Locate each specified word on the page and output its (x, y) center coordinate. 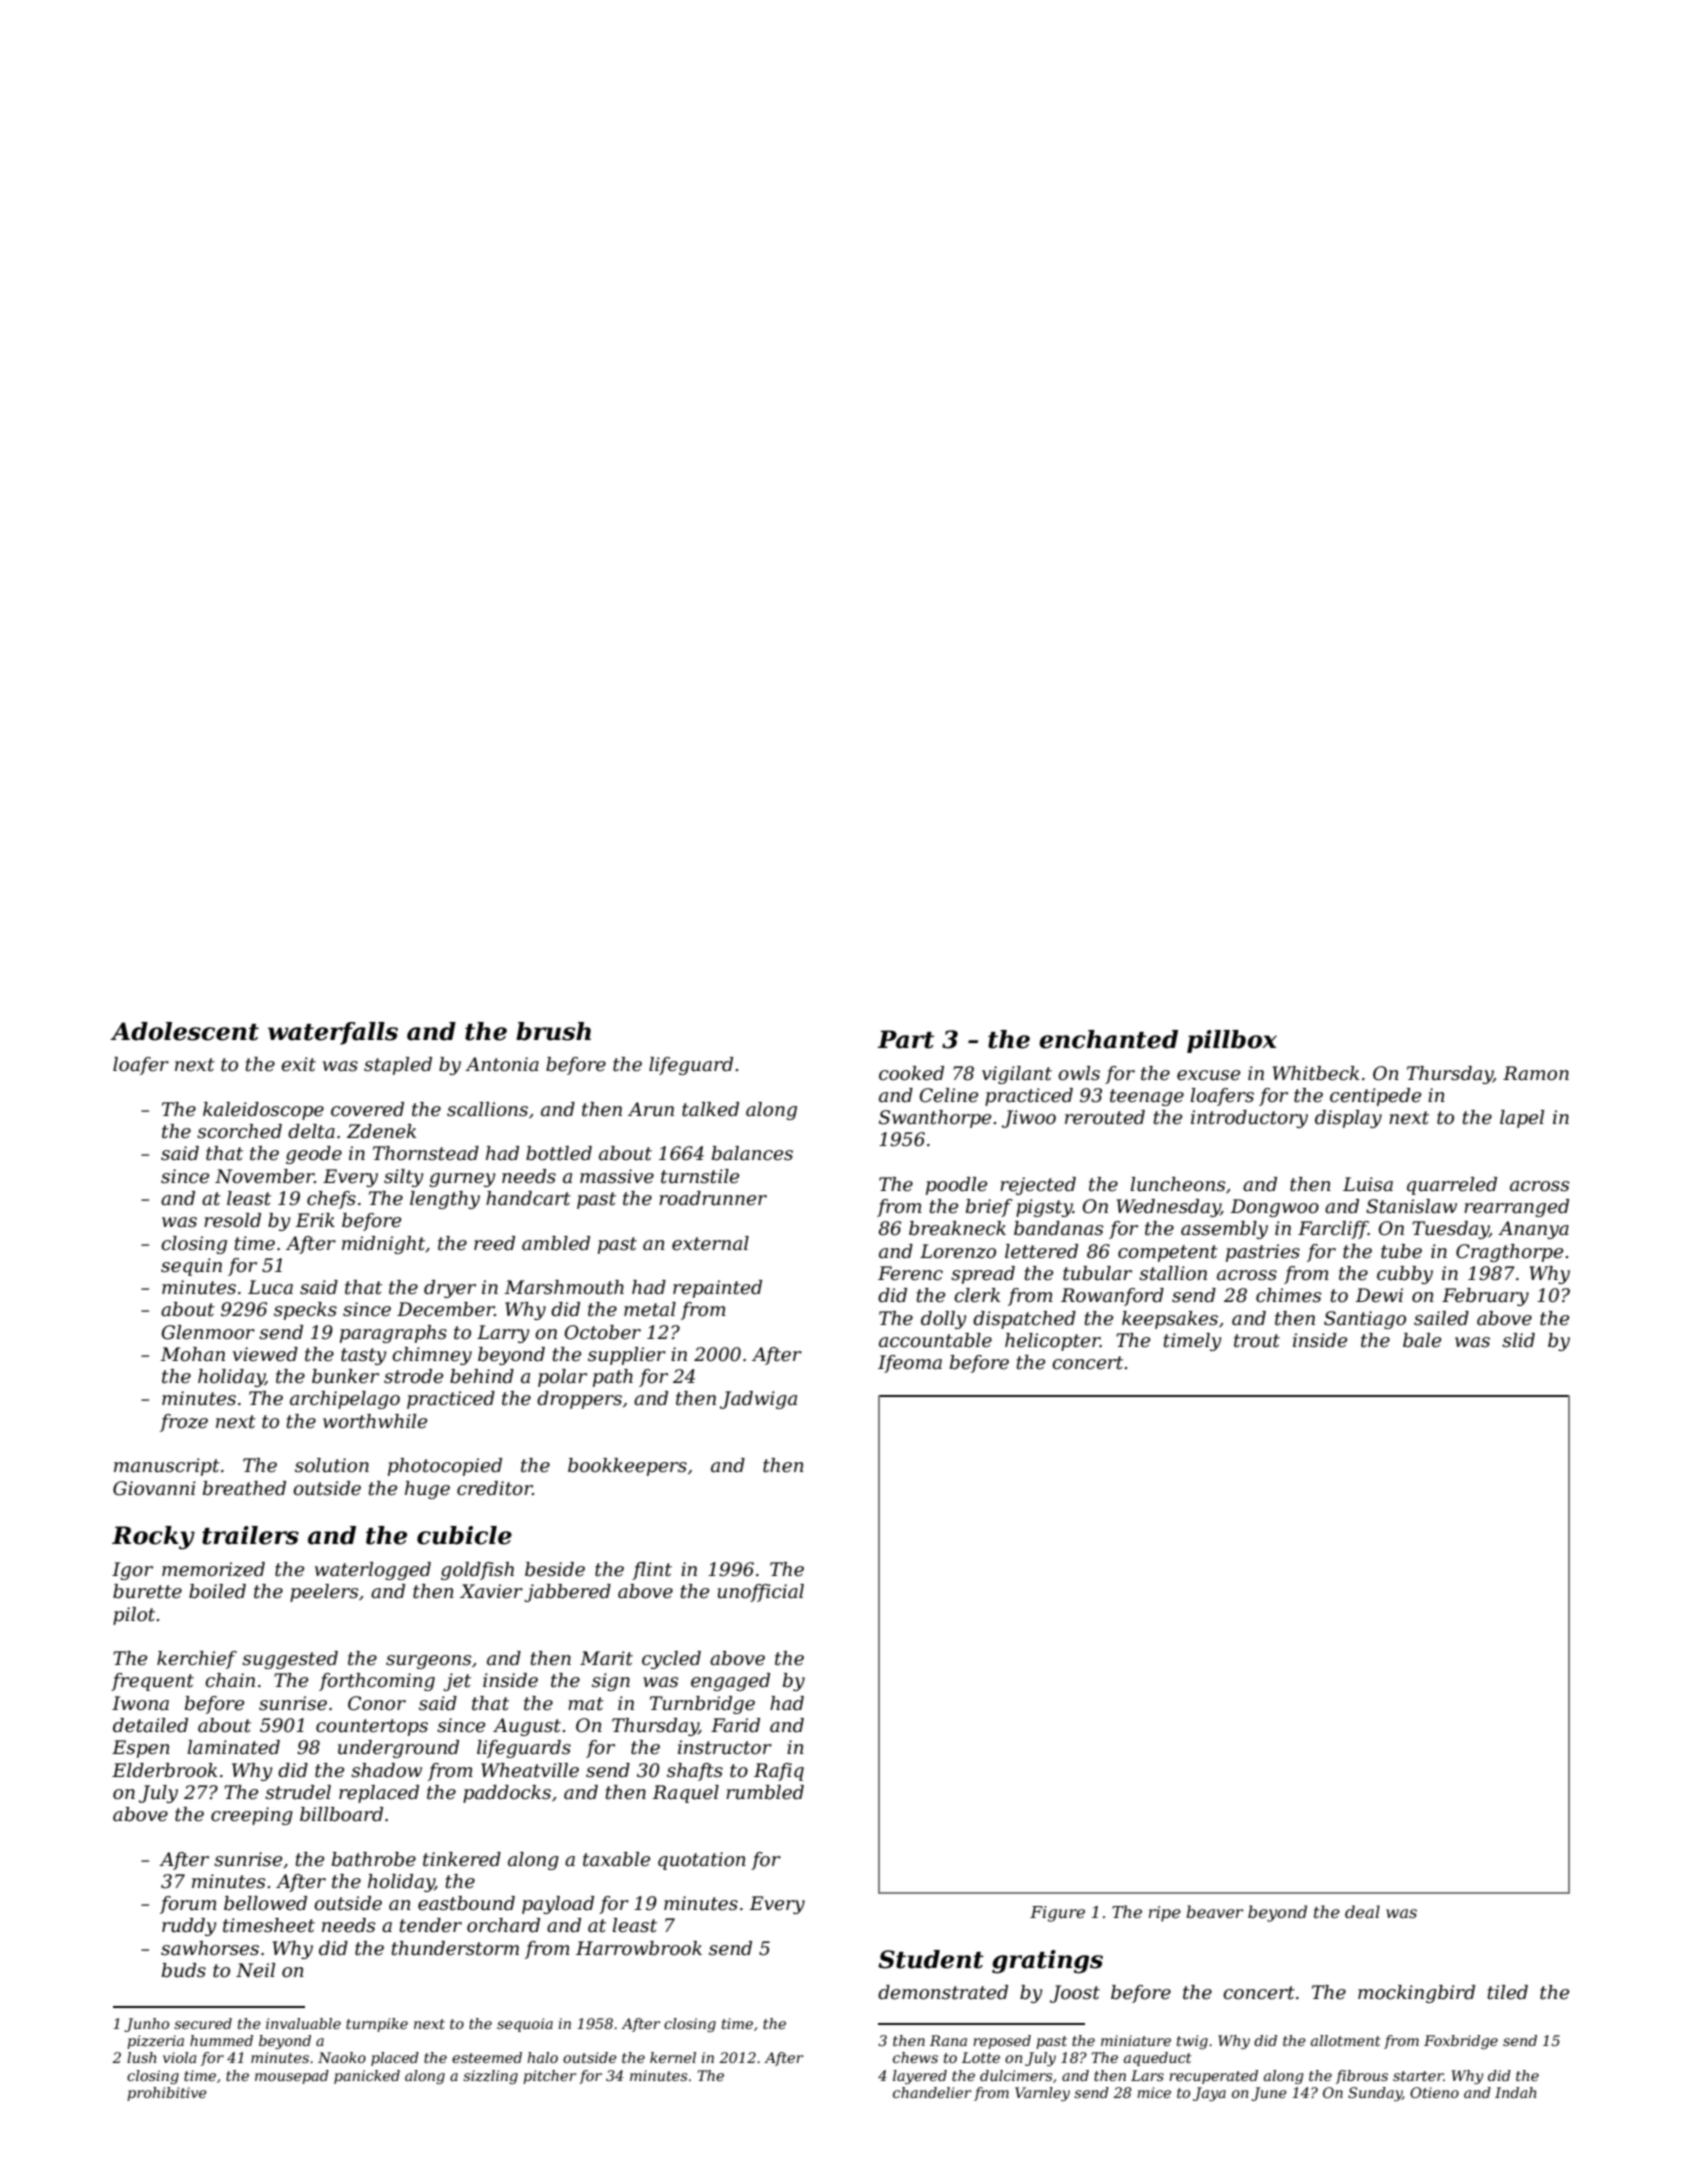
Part (906, 1039)
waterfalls (333, 1033)
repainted (717, 1289)
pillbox (1232, 1041)
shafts (695, 1772)
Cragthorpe (1509, 1253)
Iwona (140, 1703)
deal (1362, 1911)
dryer (450, 1289)
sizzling (490, 2077)
